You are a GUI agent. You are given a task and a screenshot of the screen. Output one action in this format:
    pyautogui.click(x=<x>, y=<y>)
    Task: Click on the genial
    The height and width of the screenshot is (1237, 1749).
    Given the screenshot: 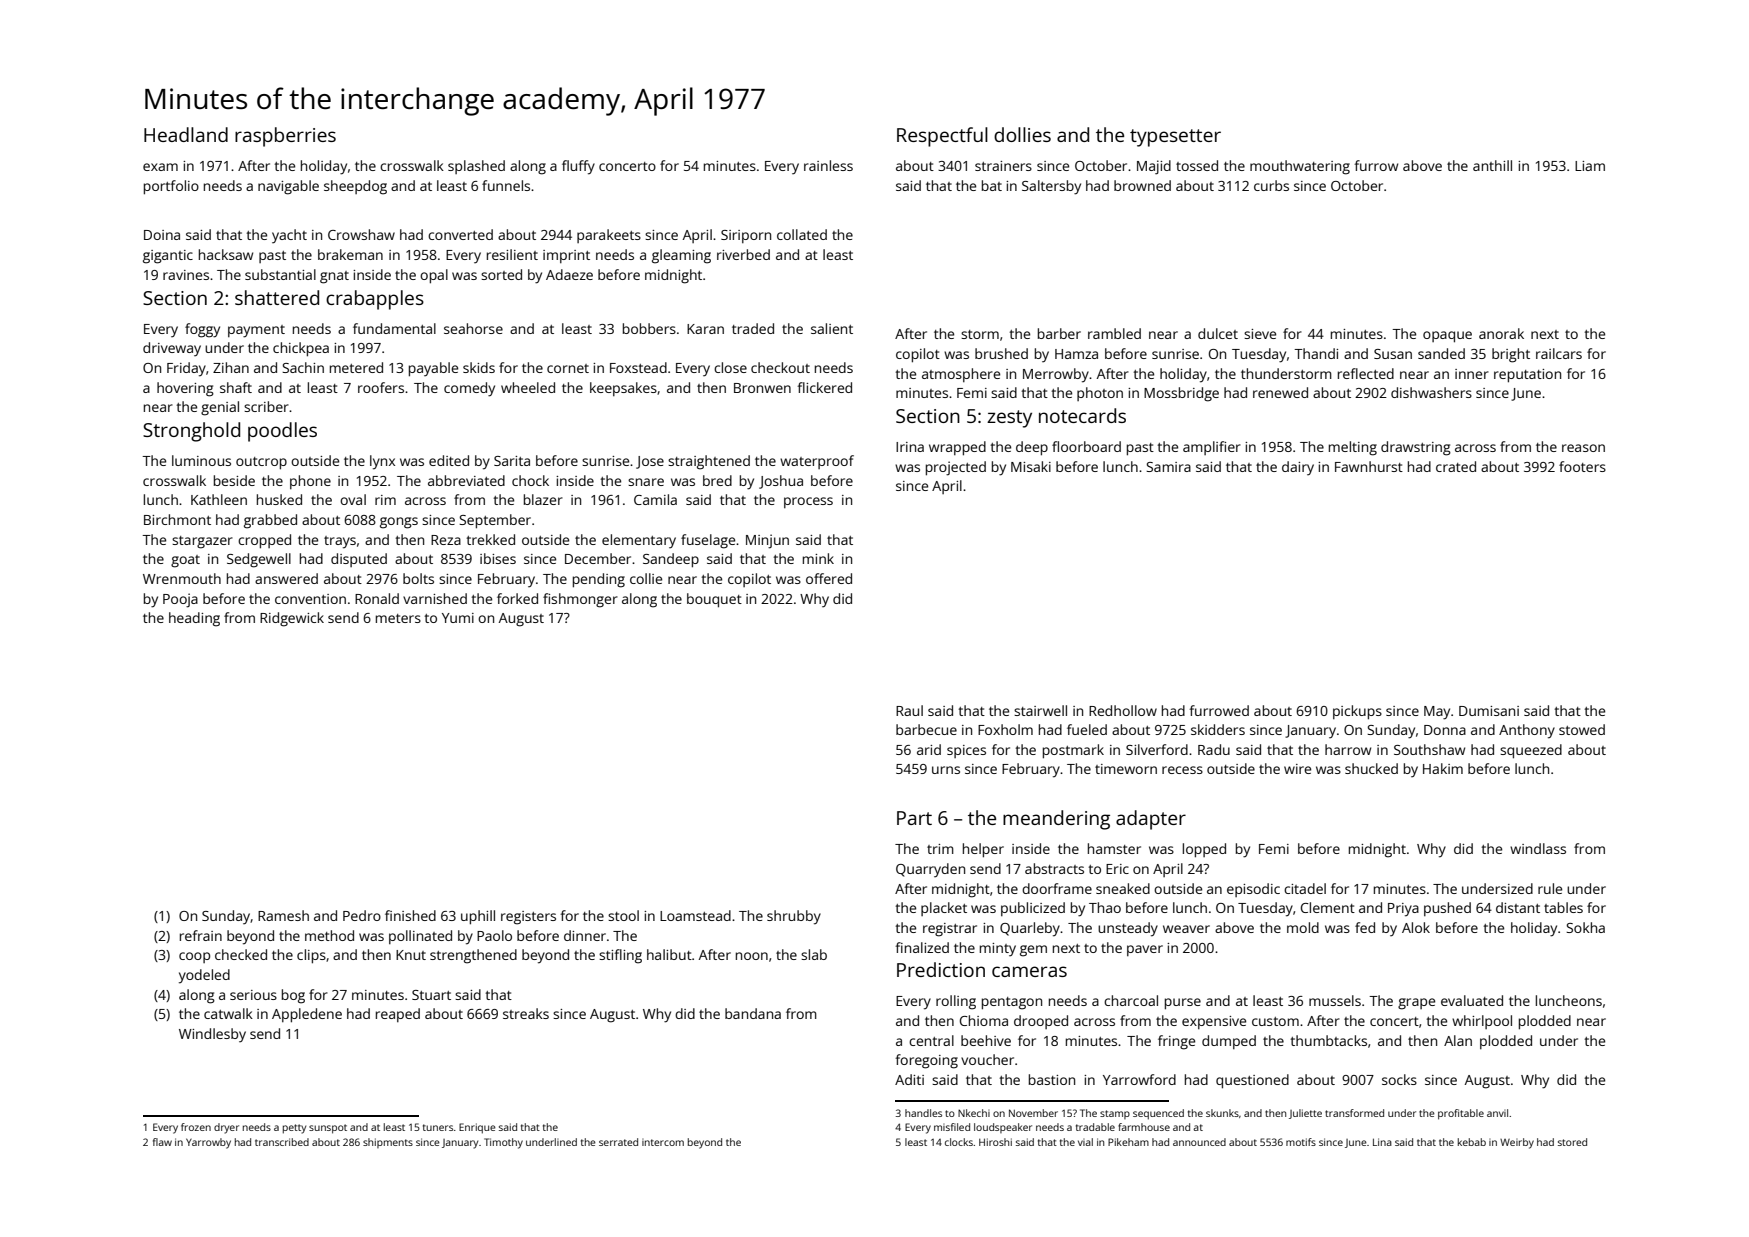 What is the action you would take?
    pyautogui.click(x=220, y=408)
